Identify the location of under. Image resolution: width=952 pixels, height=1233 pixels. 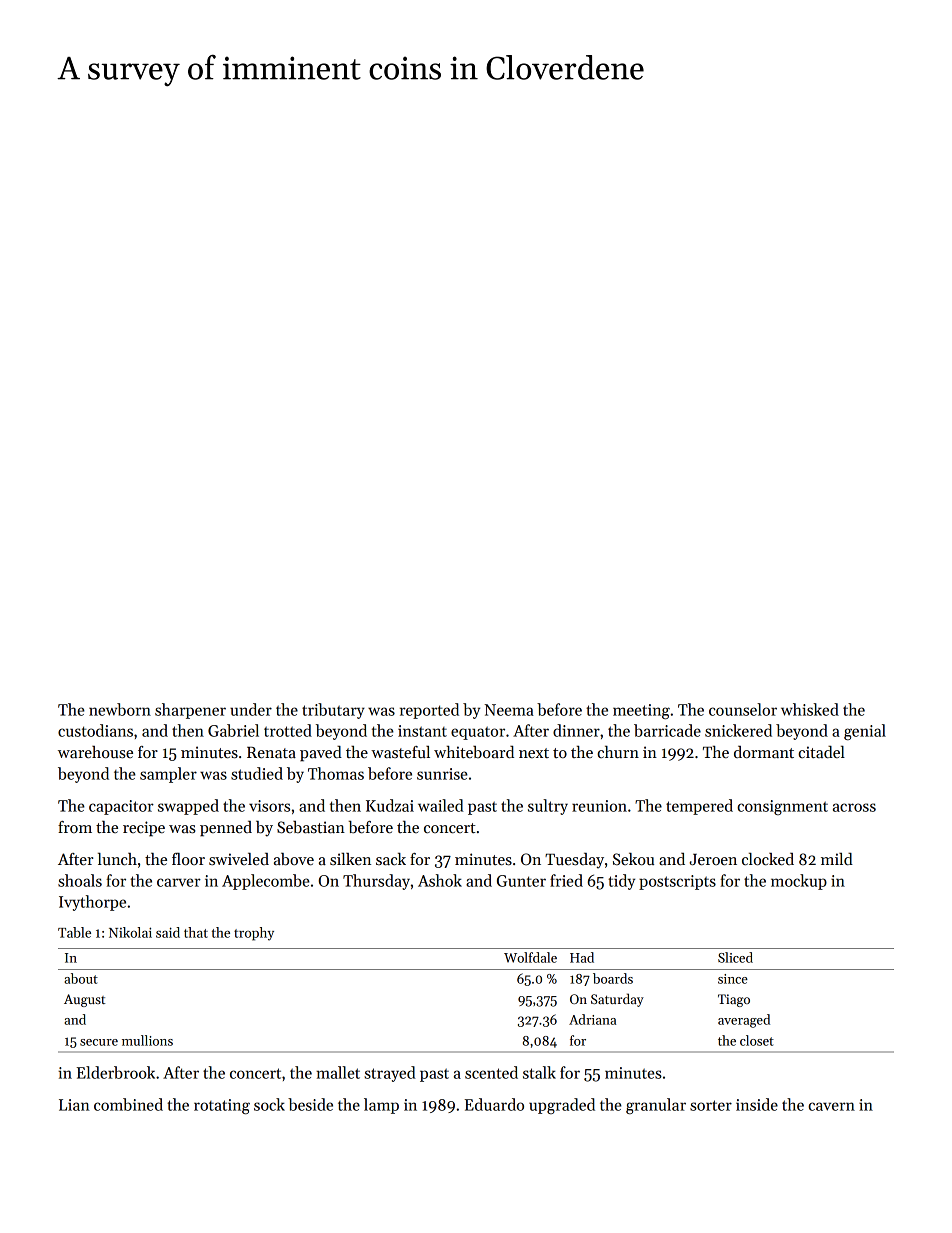
(251, 709).
